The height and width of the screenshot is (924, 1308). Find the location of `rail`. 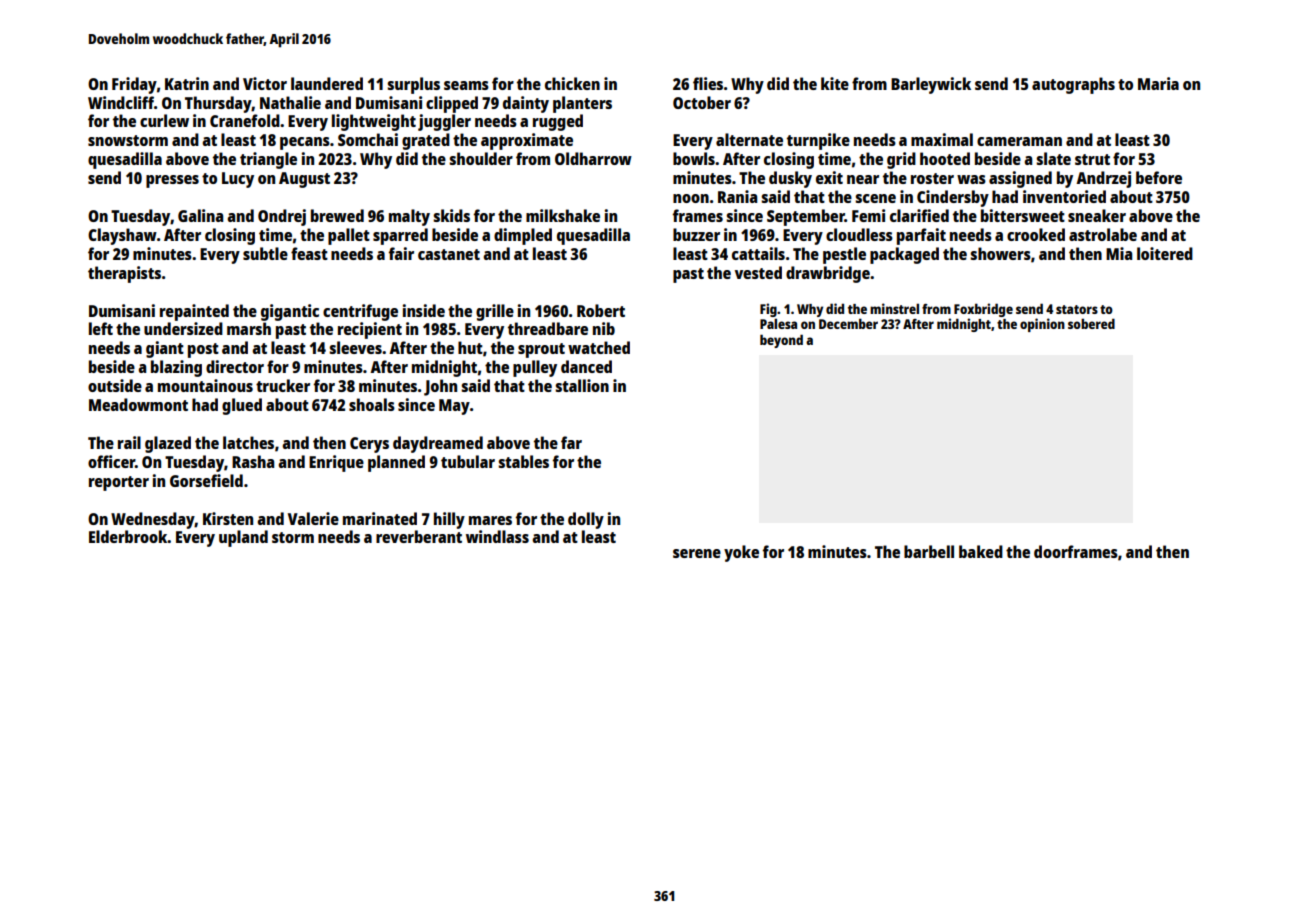

rail is located at coordinates (129, 442).
